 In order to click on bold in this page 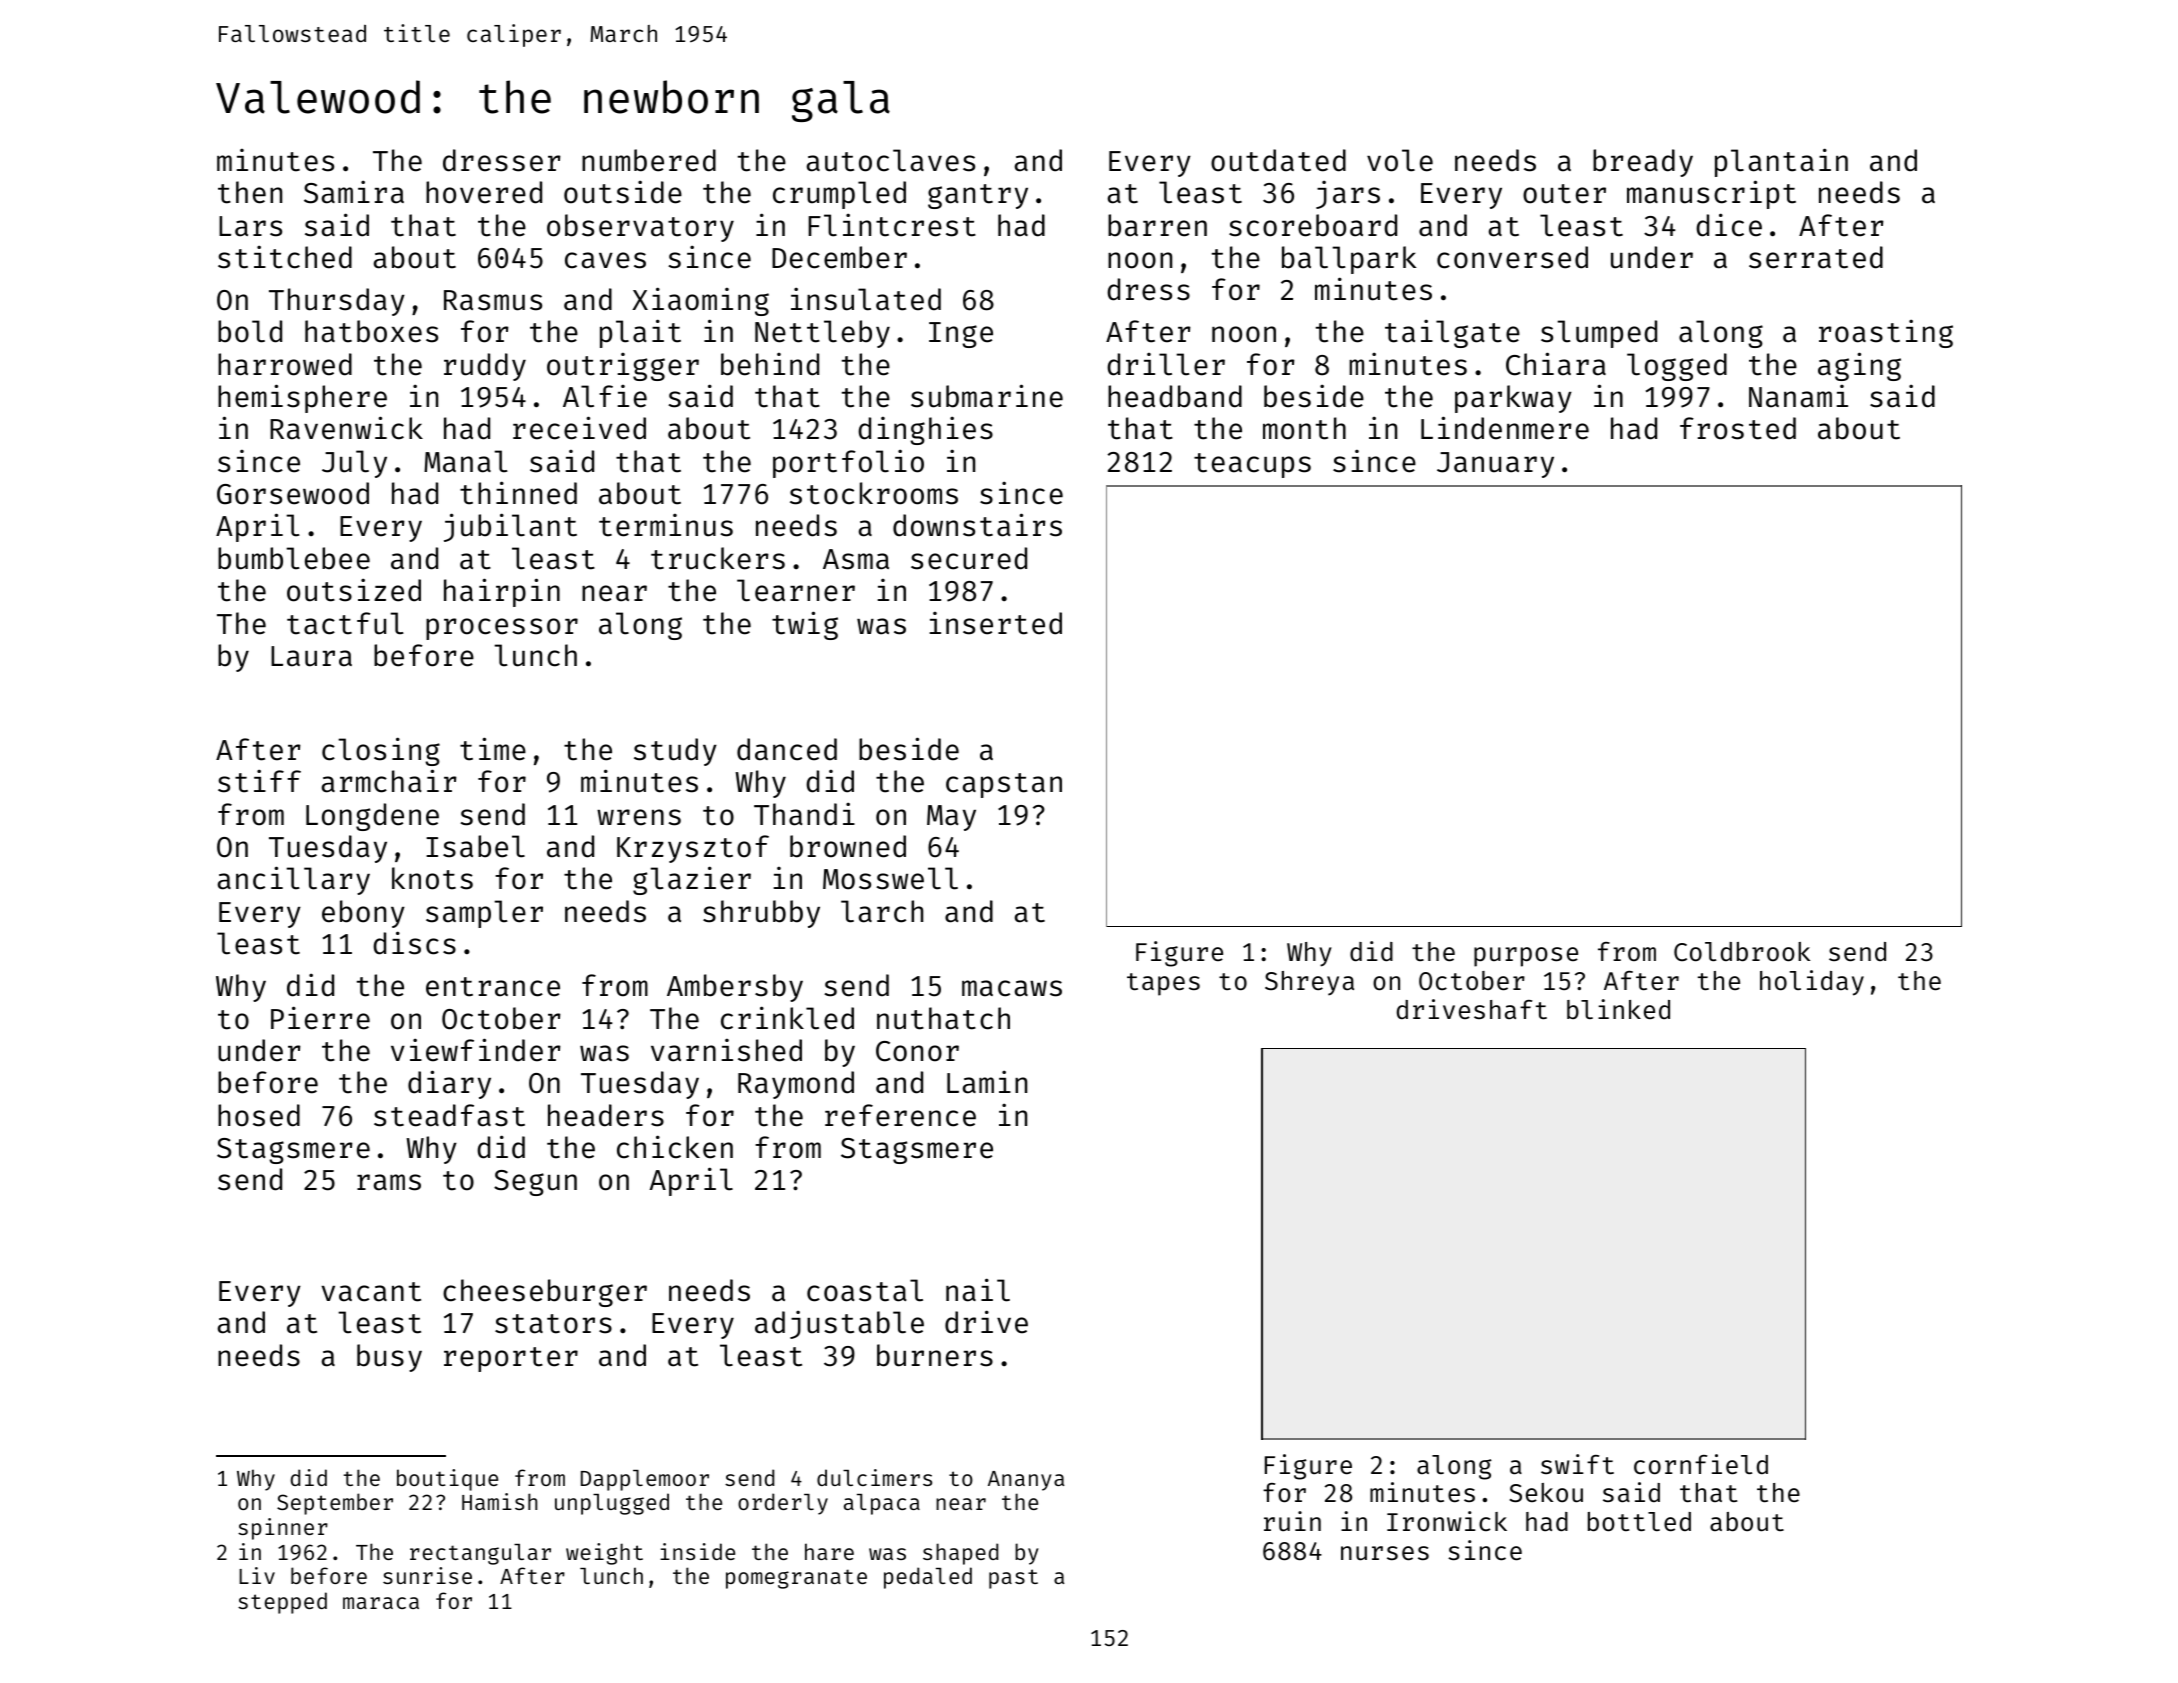, I will do `click(250, 331)`.
